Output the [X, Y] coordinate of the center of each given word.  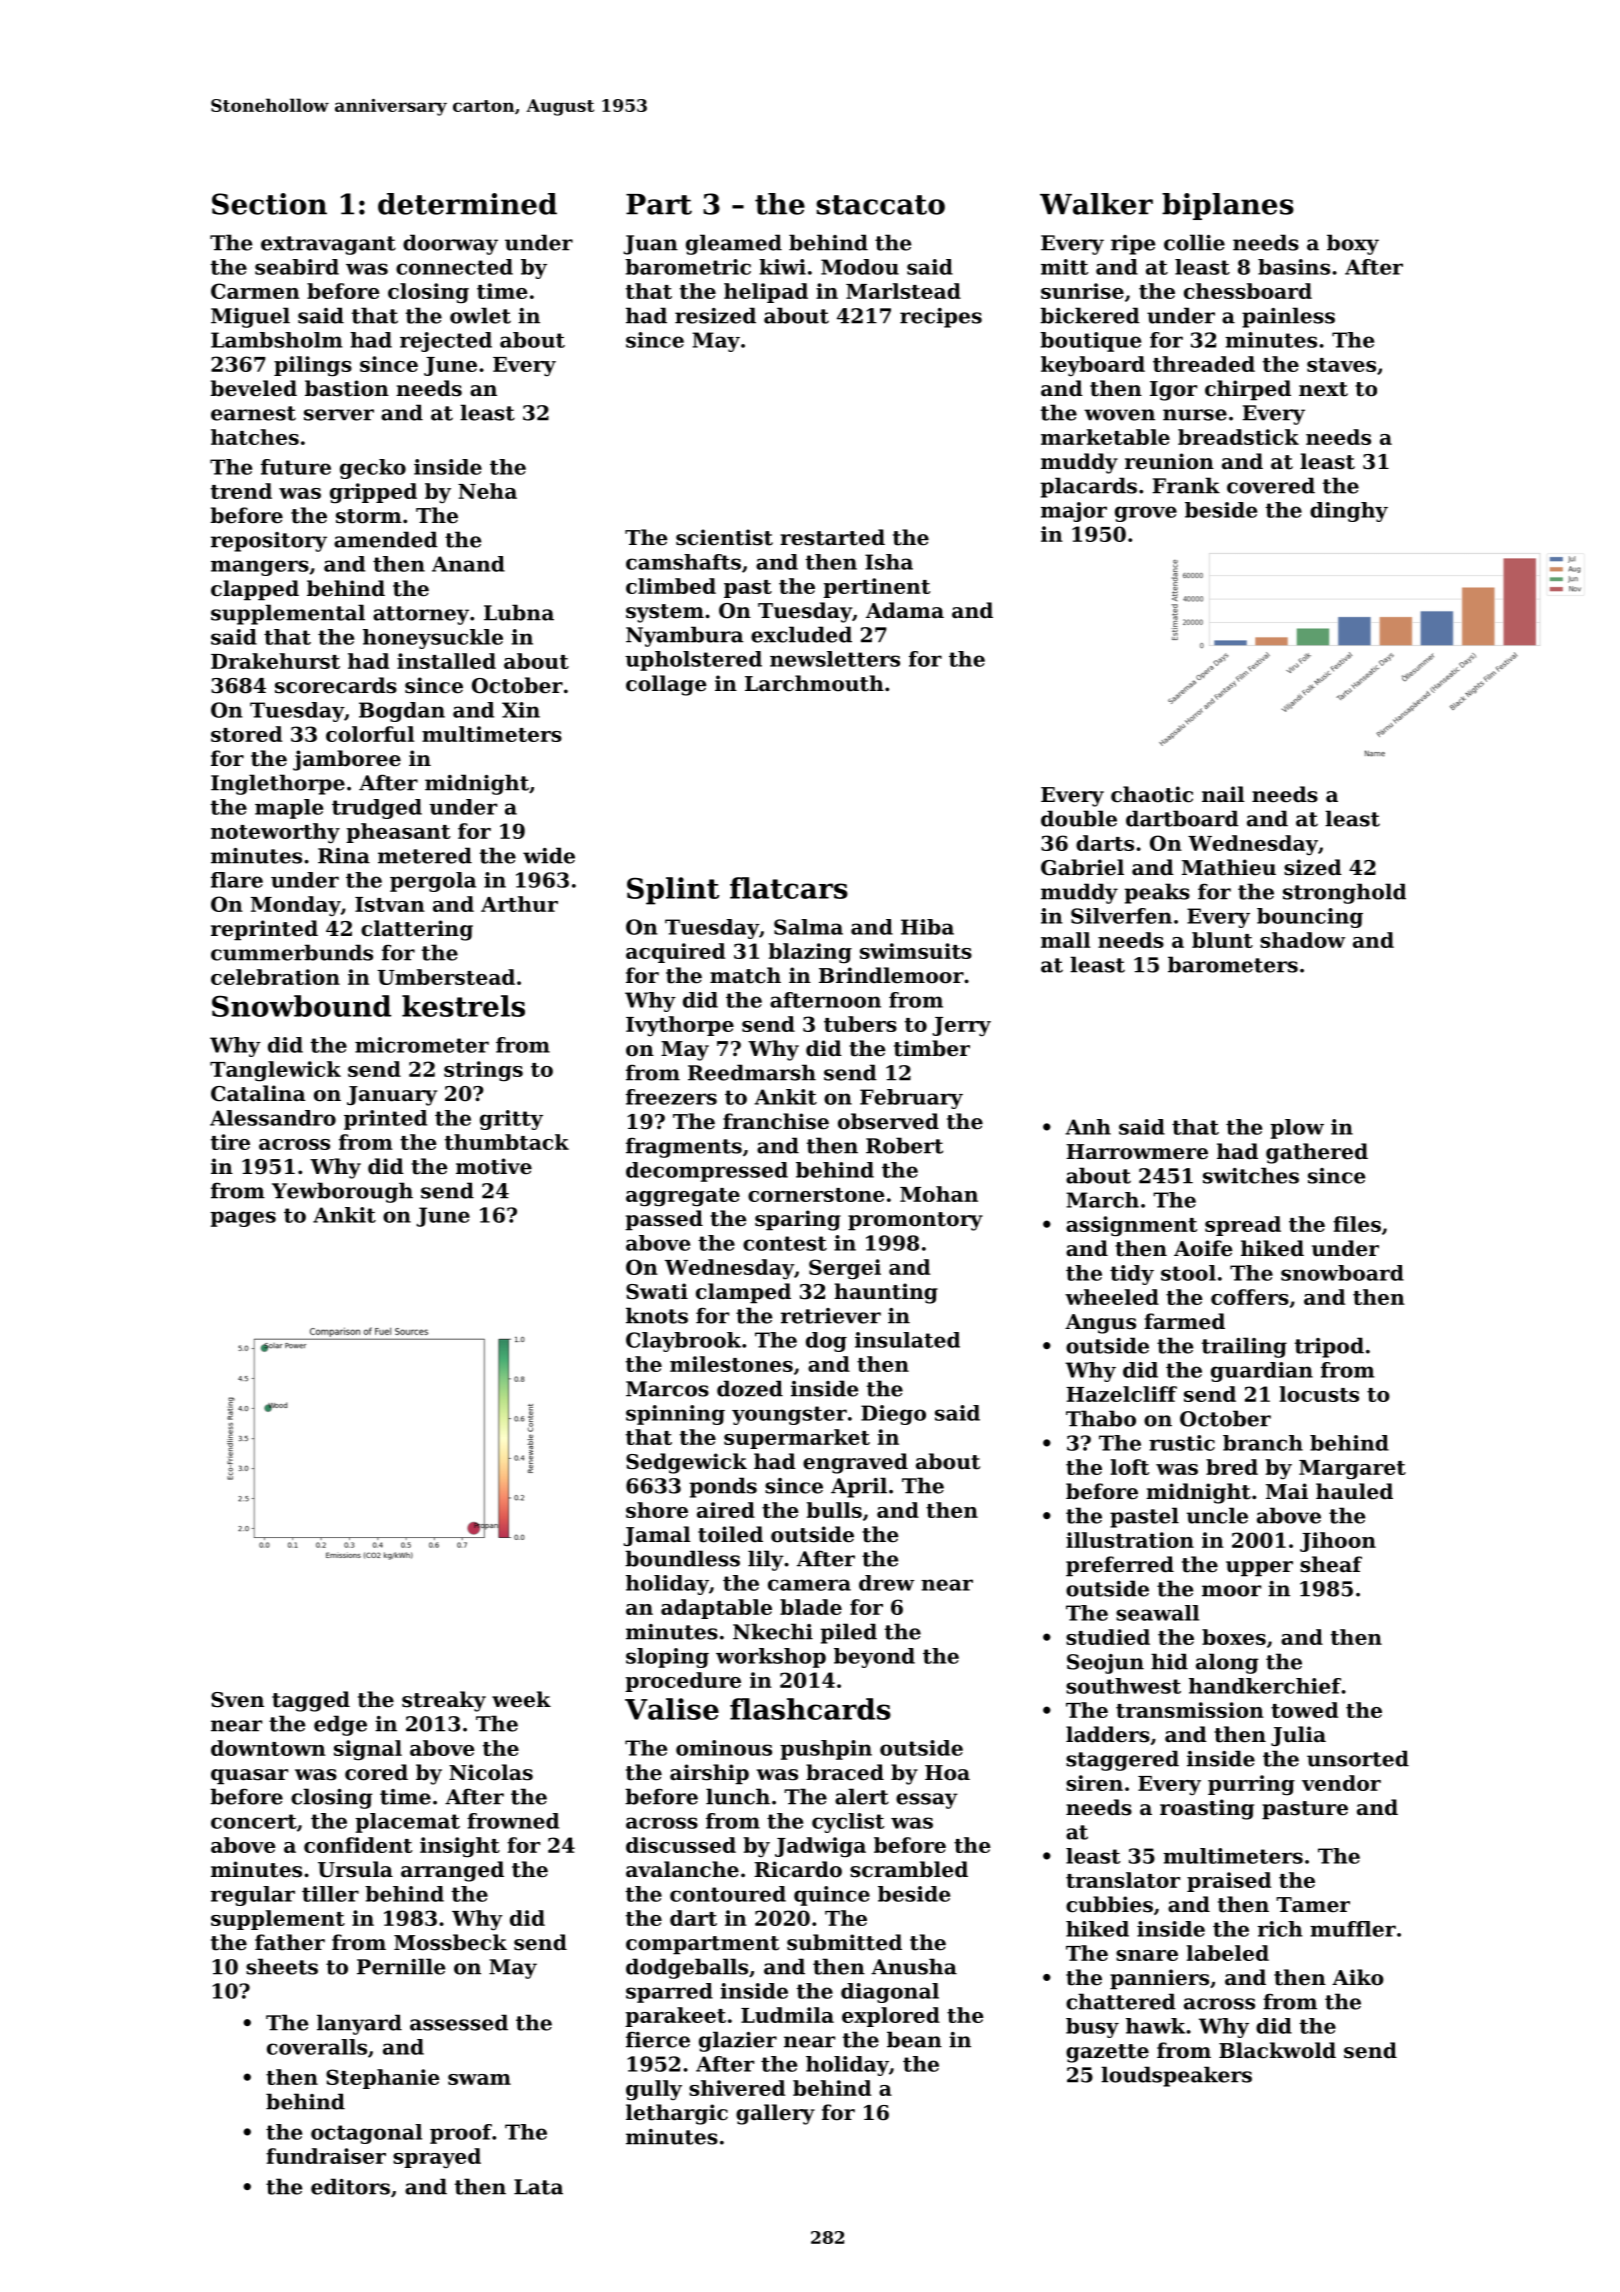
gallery [775, 2114]
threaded [1204, 364]
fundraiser [326, 2156]
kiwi [782, 267]
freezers [671, 1097]
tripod [1329, 1347]
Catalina [258, 1093]
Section [269, 204]
